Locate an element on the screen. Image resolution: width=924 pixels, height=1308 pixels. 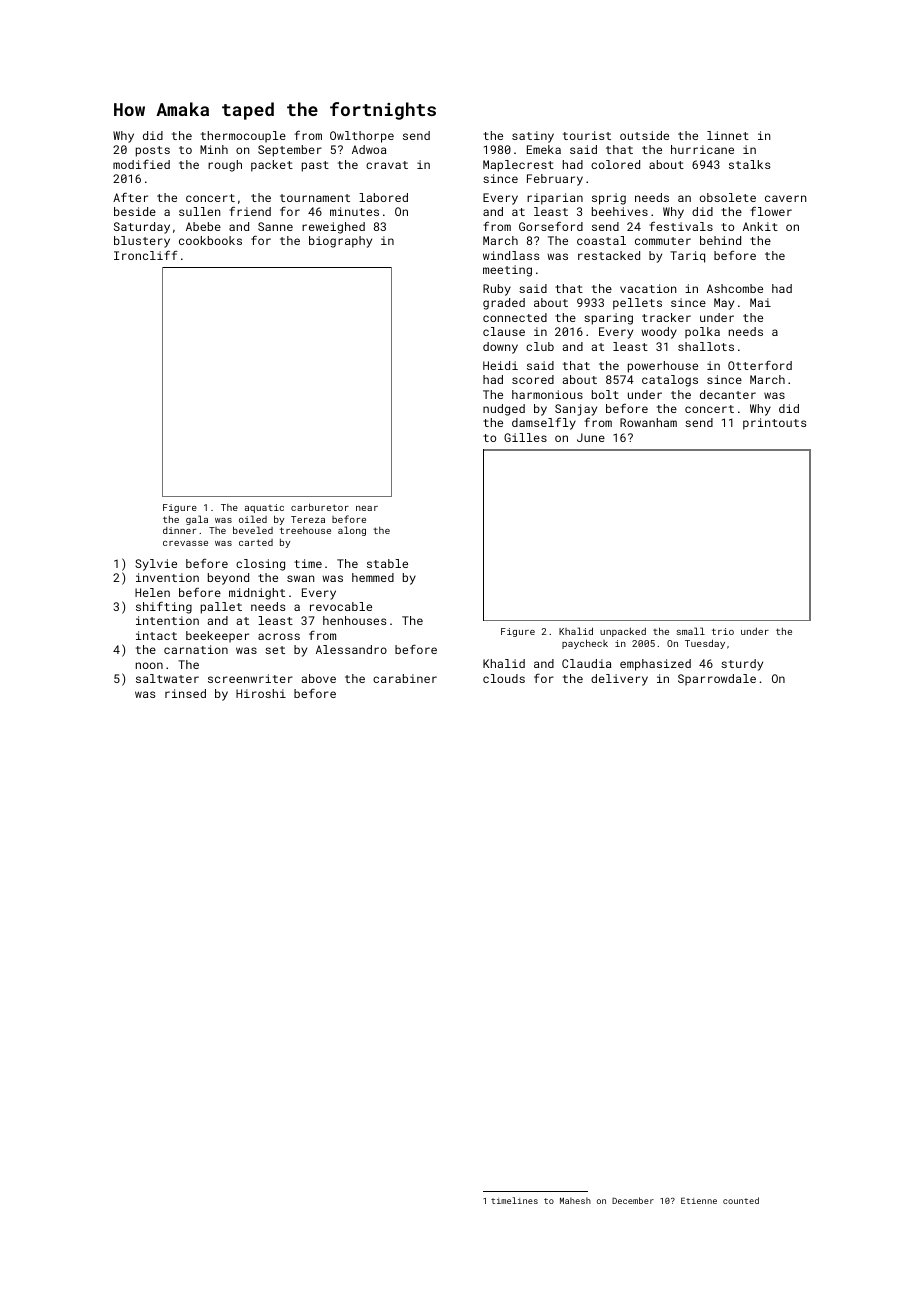
Mahesh is located at coordinates (575, 1200).
